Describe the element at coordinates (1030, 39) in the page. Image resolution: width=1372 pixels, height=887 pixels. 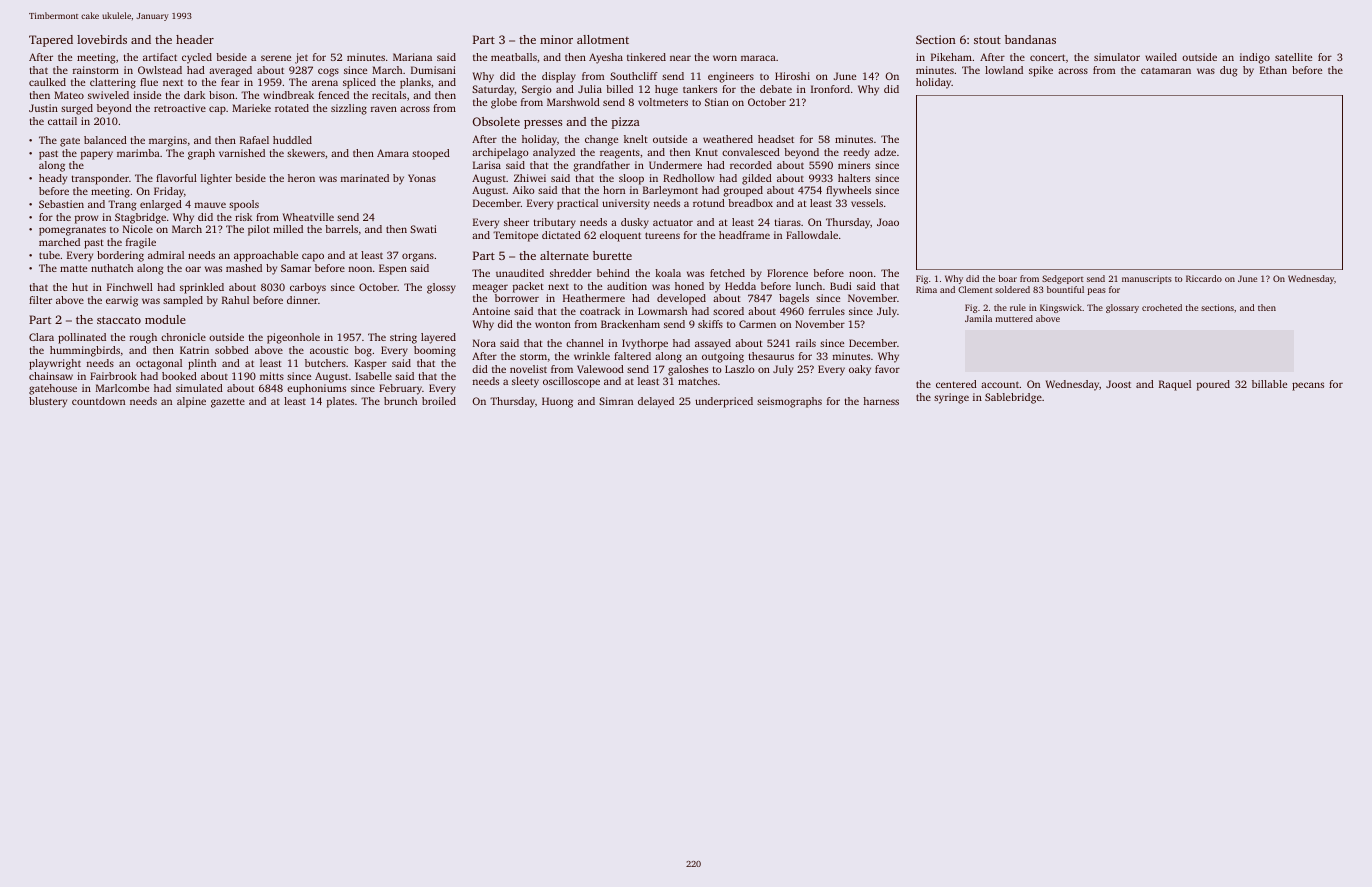
I see `bandanas` at that location.
